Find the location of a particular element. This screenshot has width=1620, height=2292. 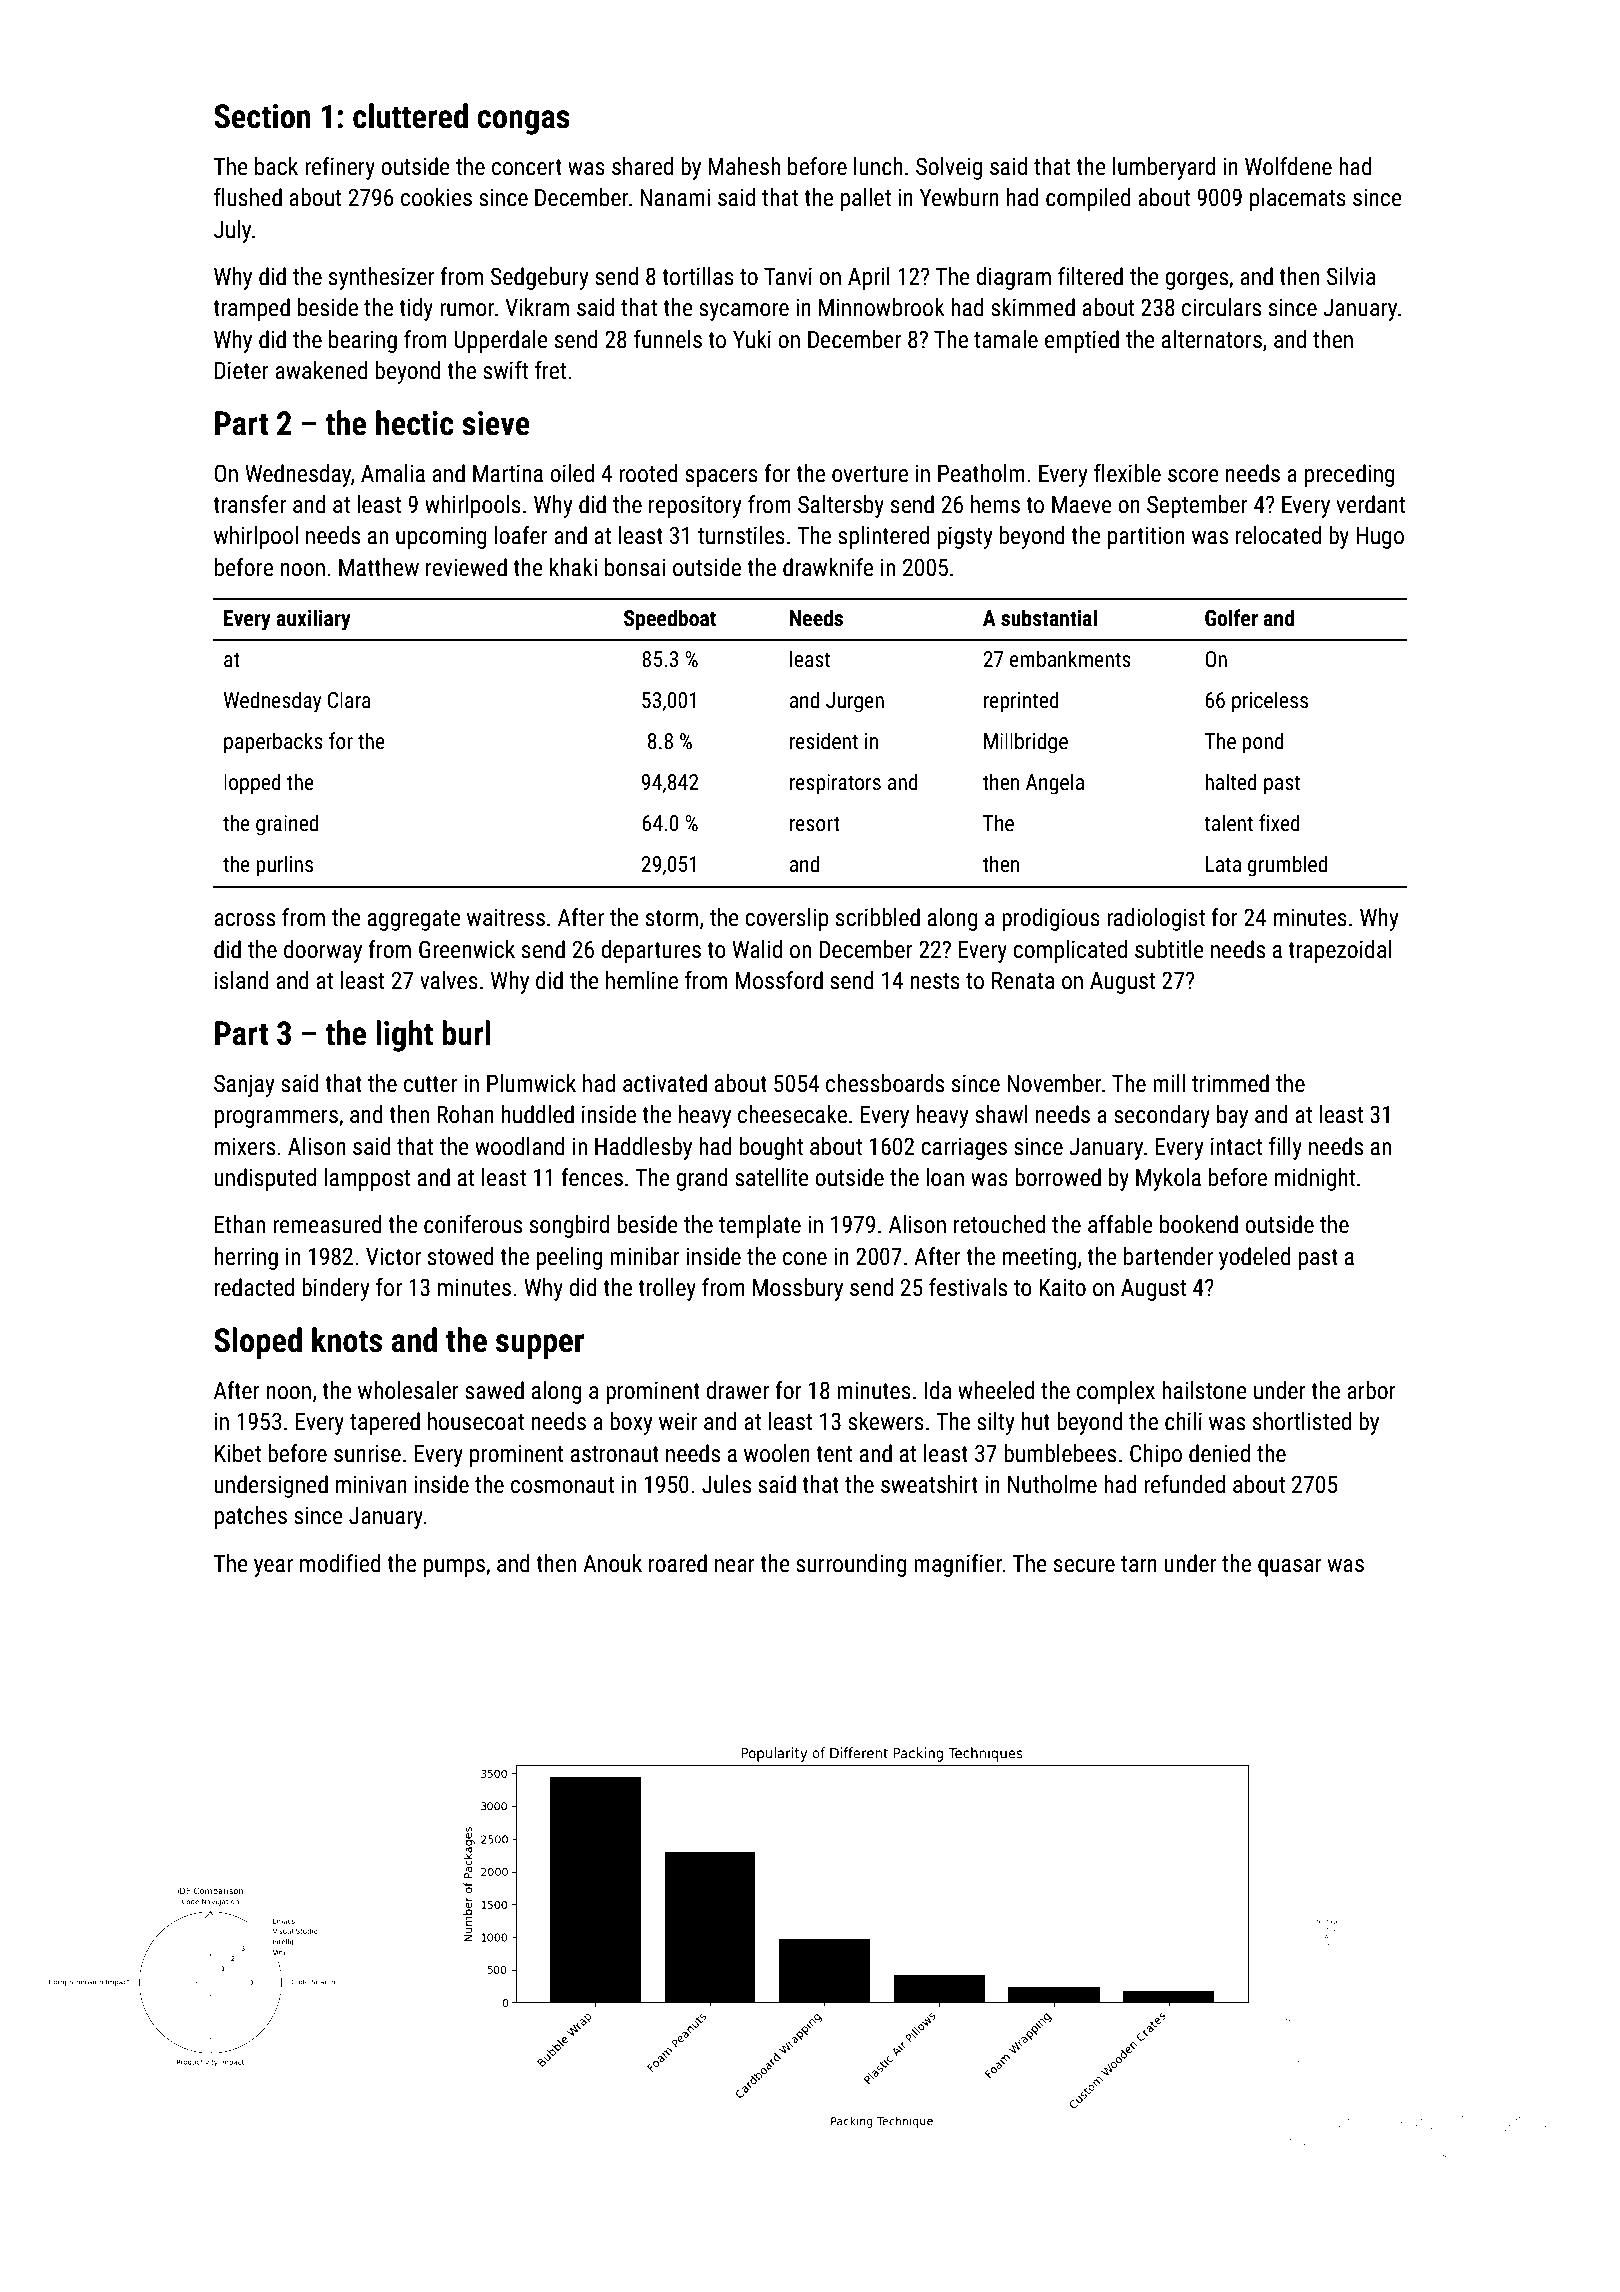

Mossbury is located at coordinates (798, 1289).
